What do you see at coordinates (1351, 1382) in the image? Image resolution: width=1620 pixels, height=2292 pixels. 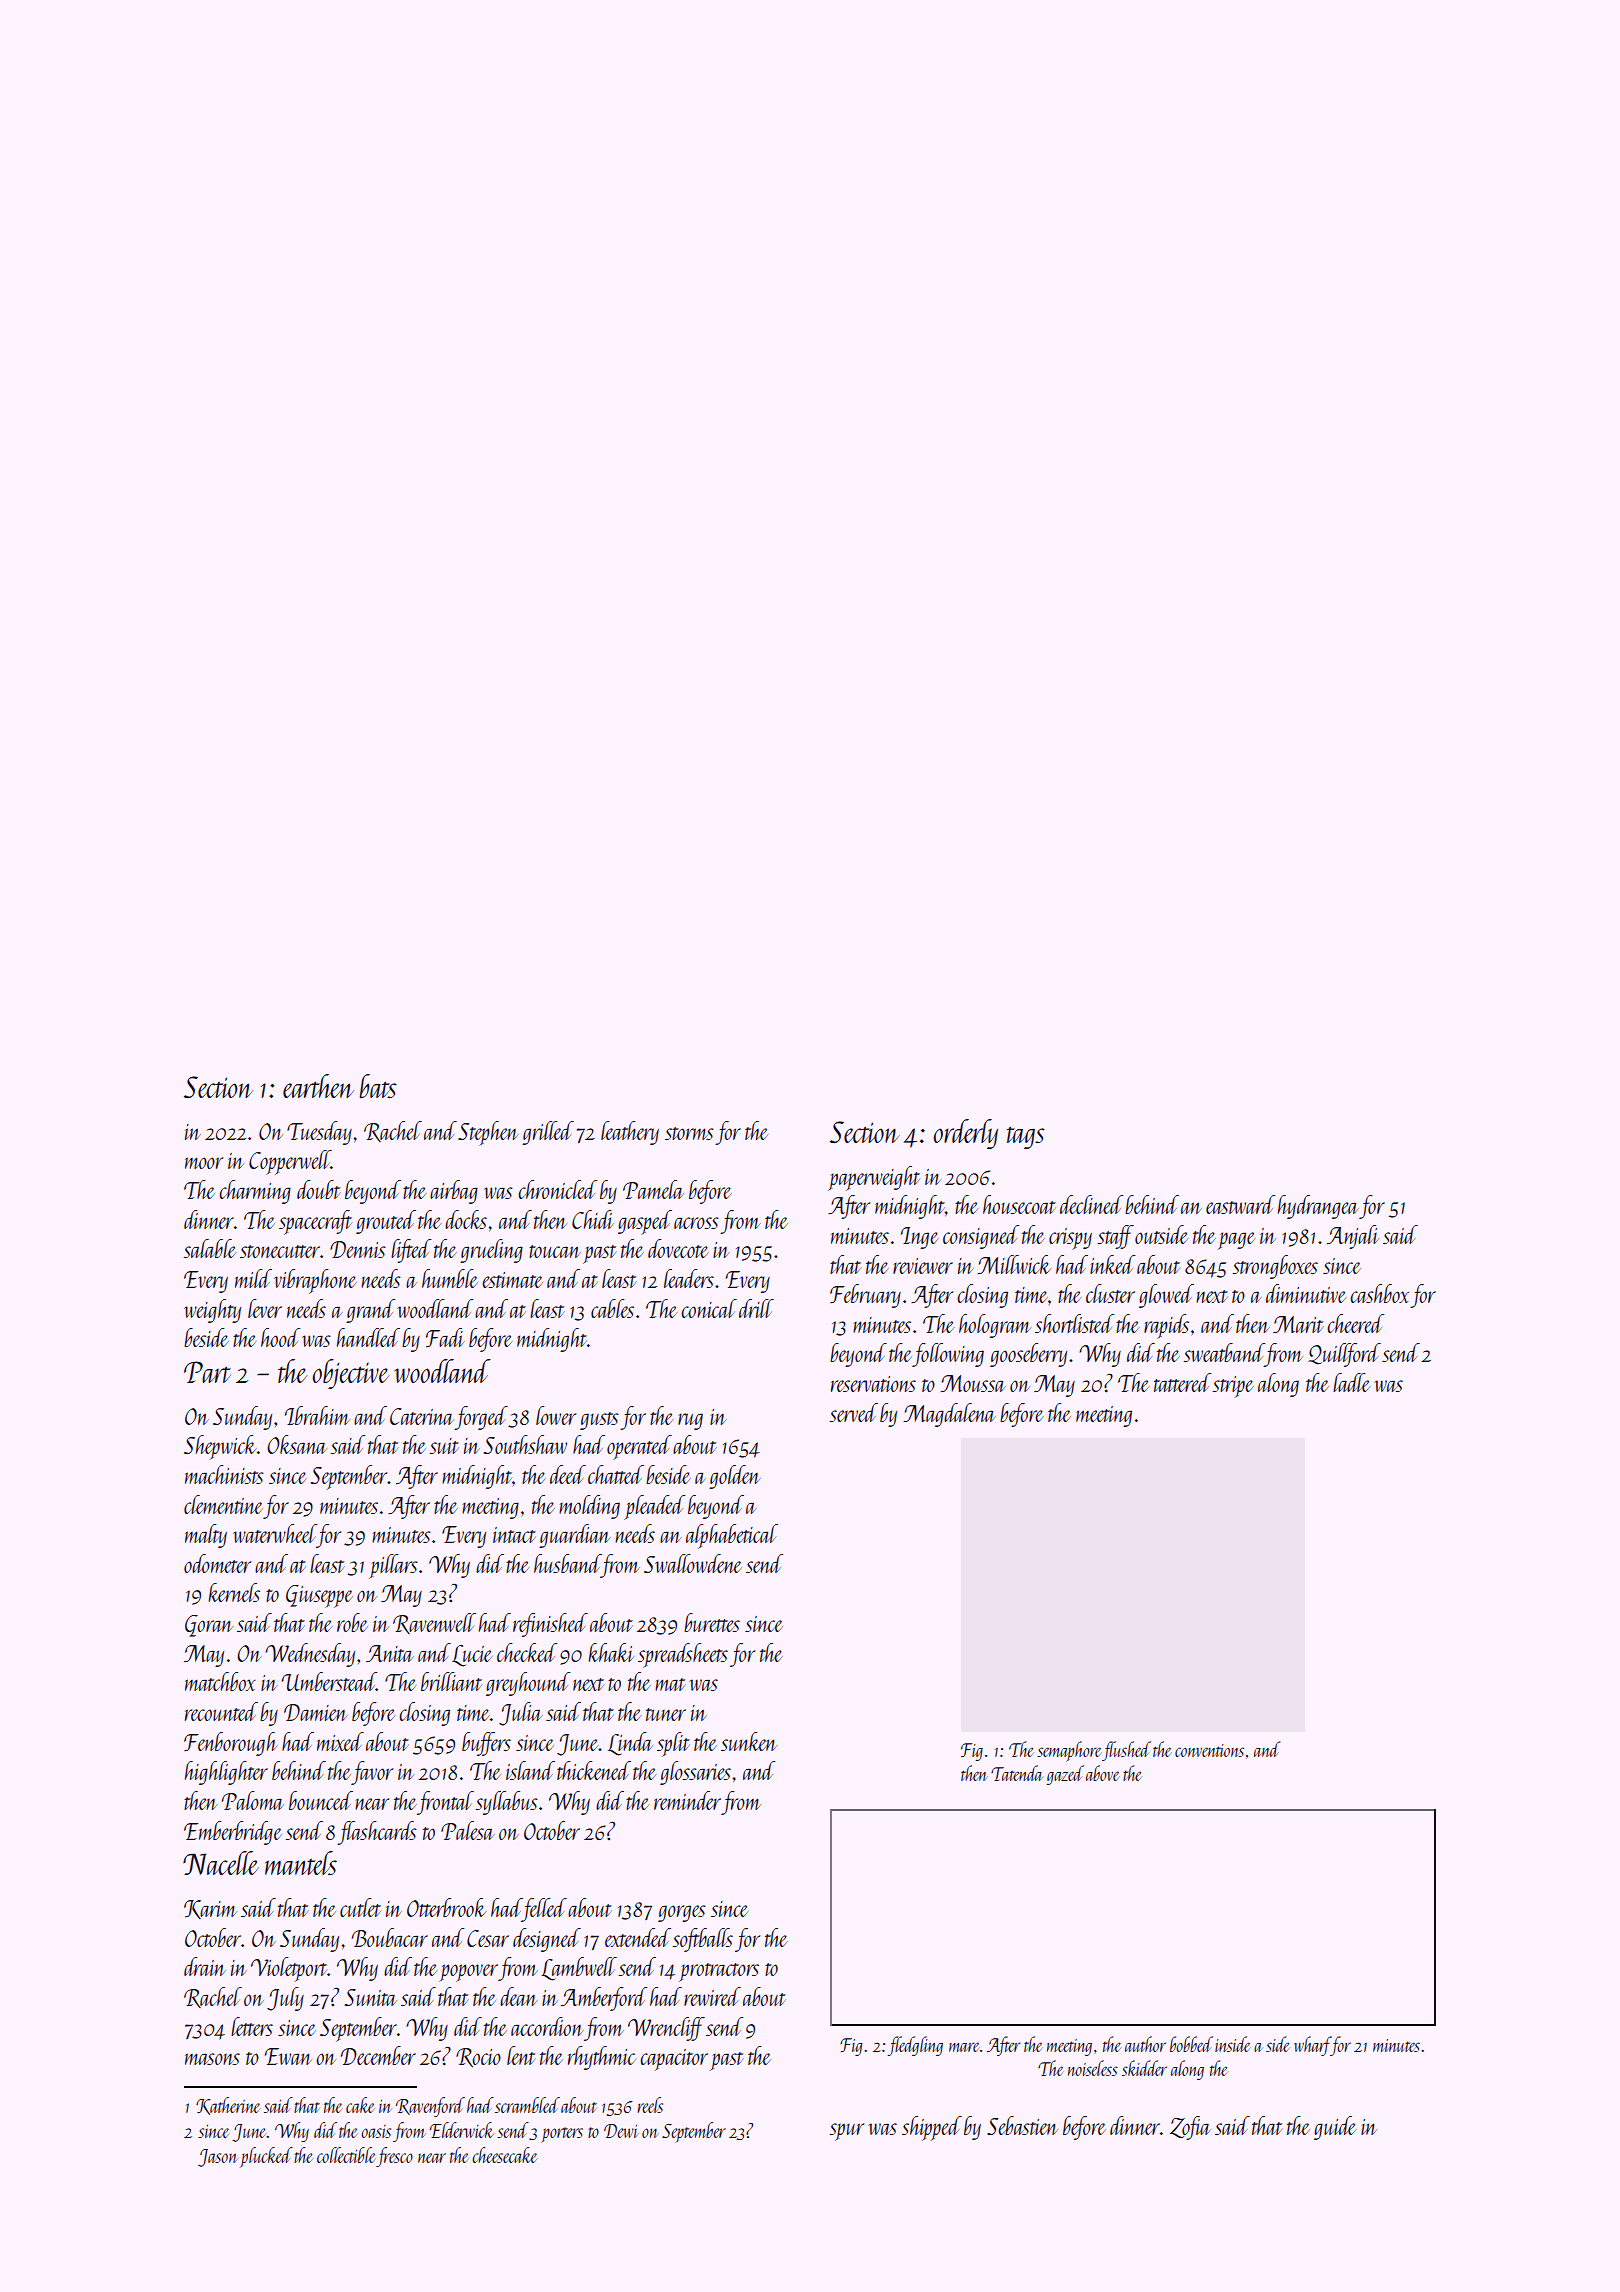 I see `ladle` at bounding box center [1351, 1382].
